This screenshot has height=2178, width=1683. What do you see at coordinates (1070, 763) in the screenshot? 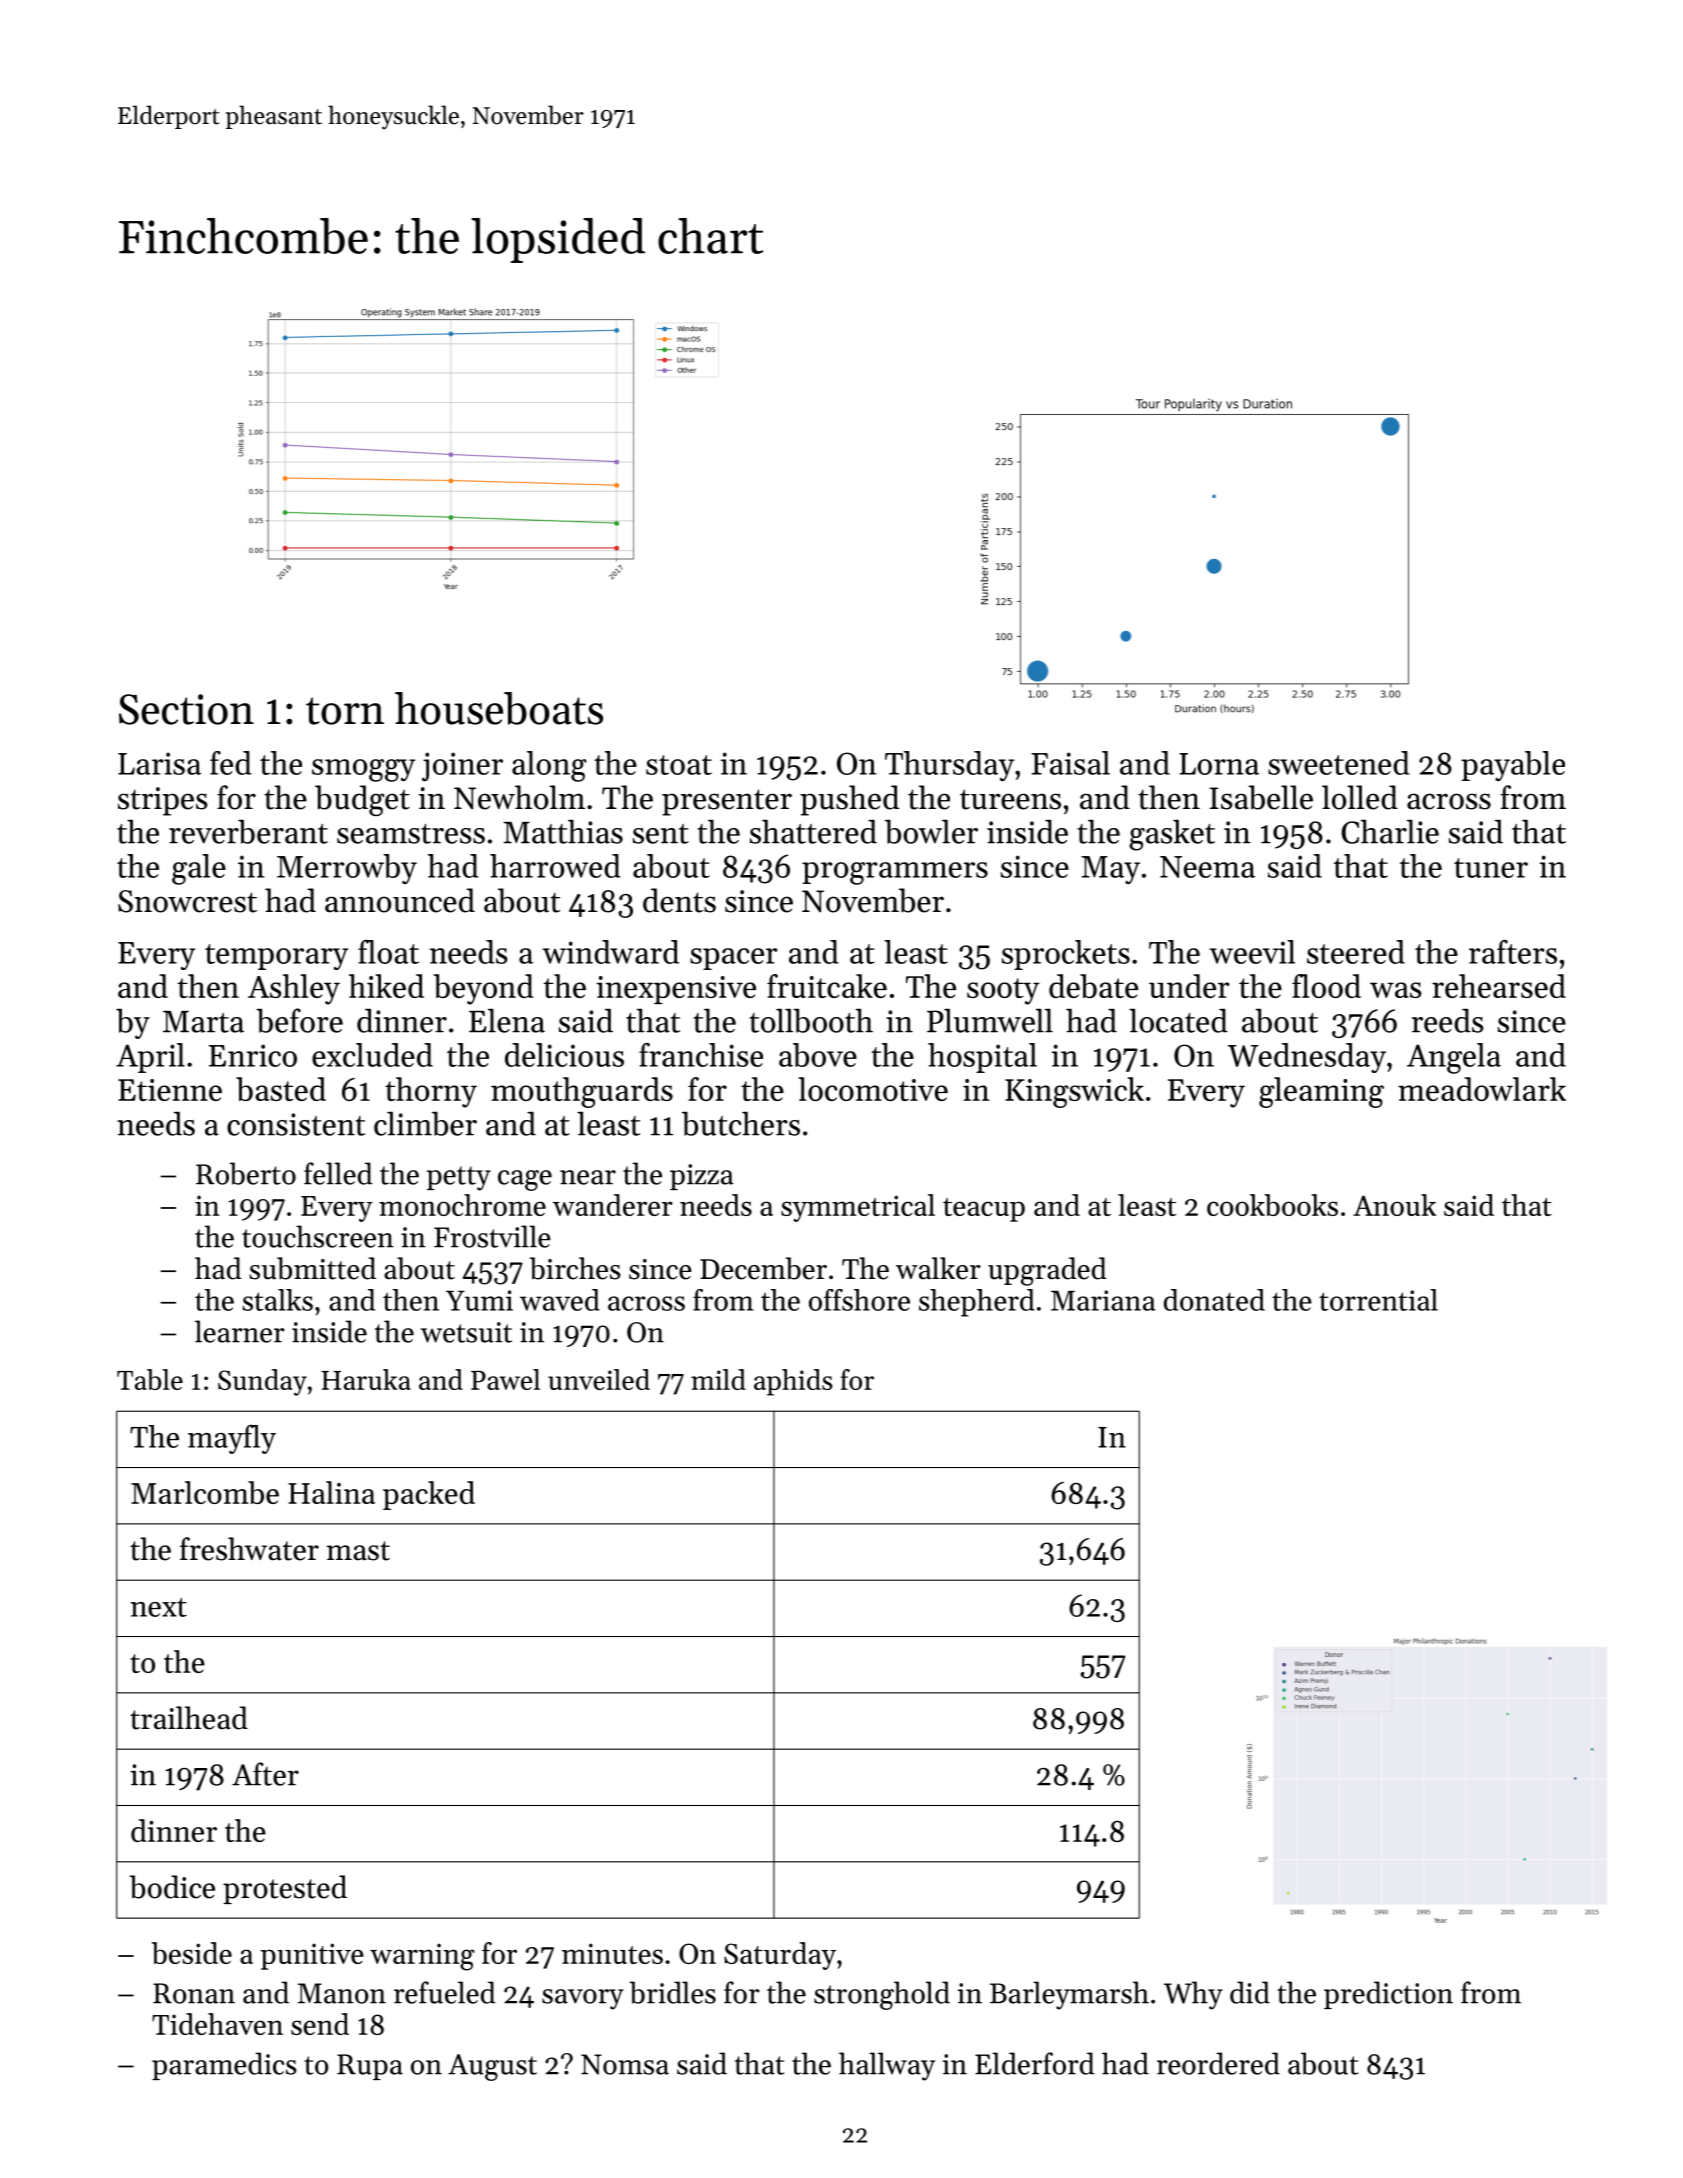
I see `Faisal` at bounding box center [1070, 763].
